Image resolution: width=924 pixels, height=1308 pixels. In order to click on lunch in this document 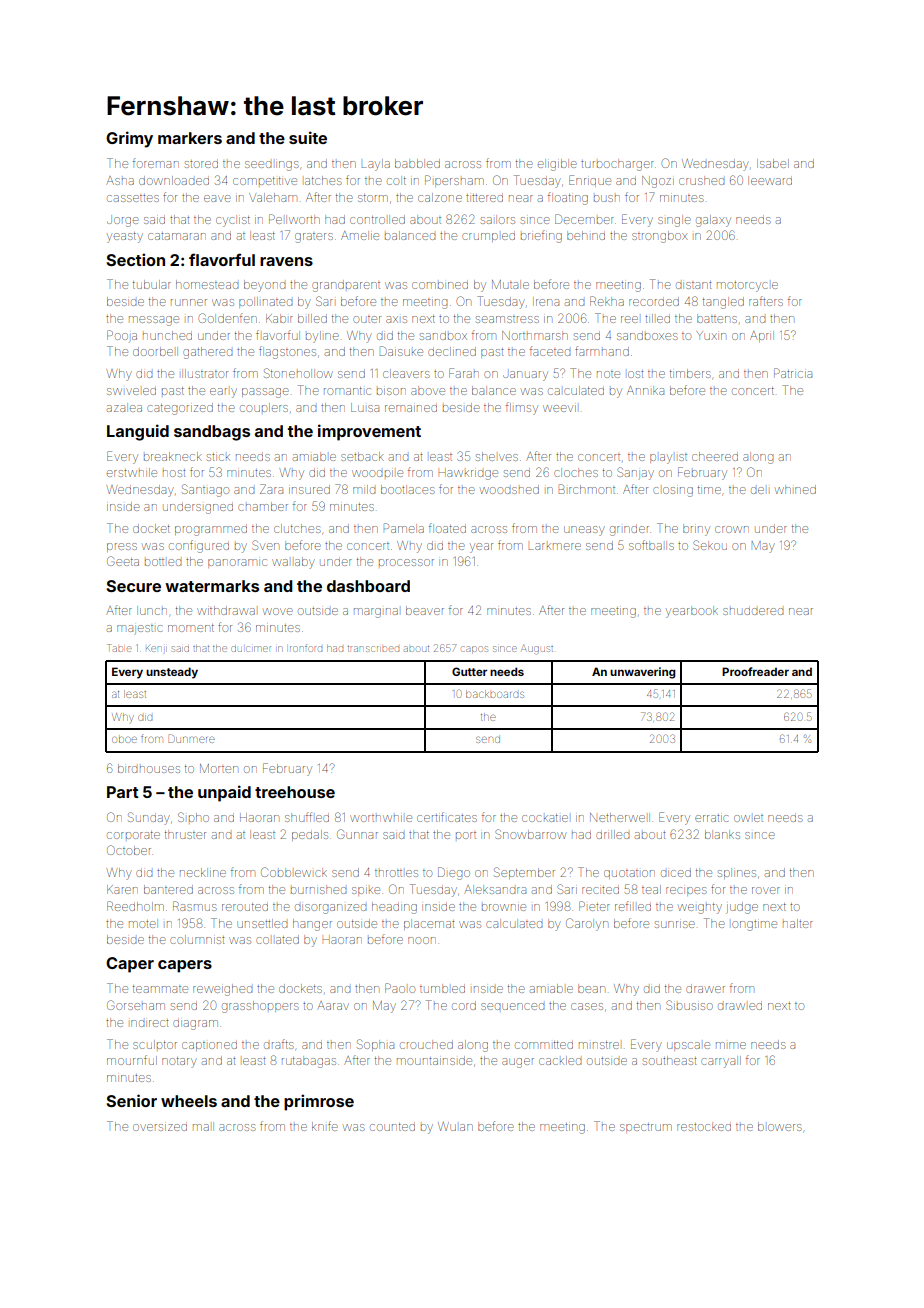, I will do `click(152, 610)`.
